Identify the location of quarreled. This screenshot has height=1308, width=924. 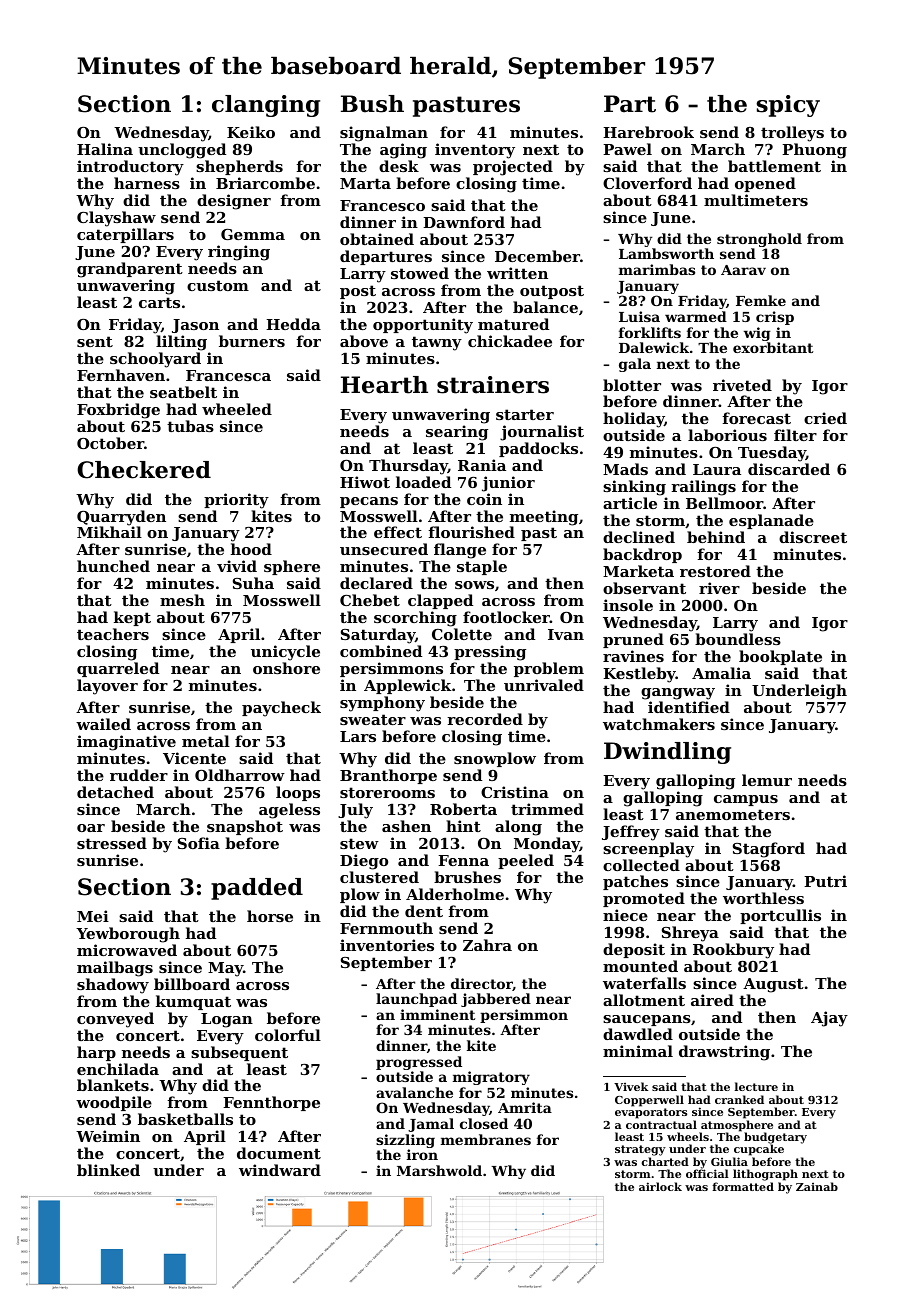
(118, 669).
